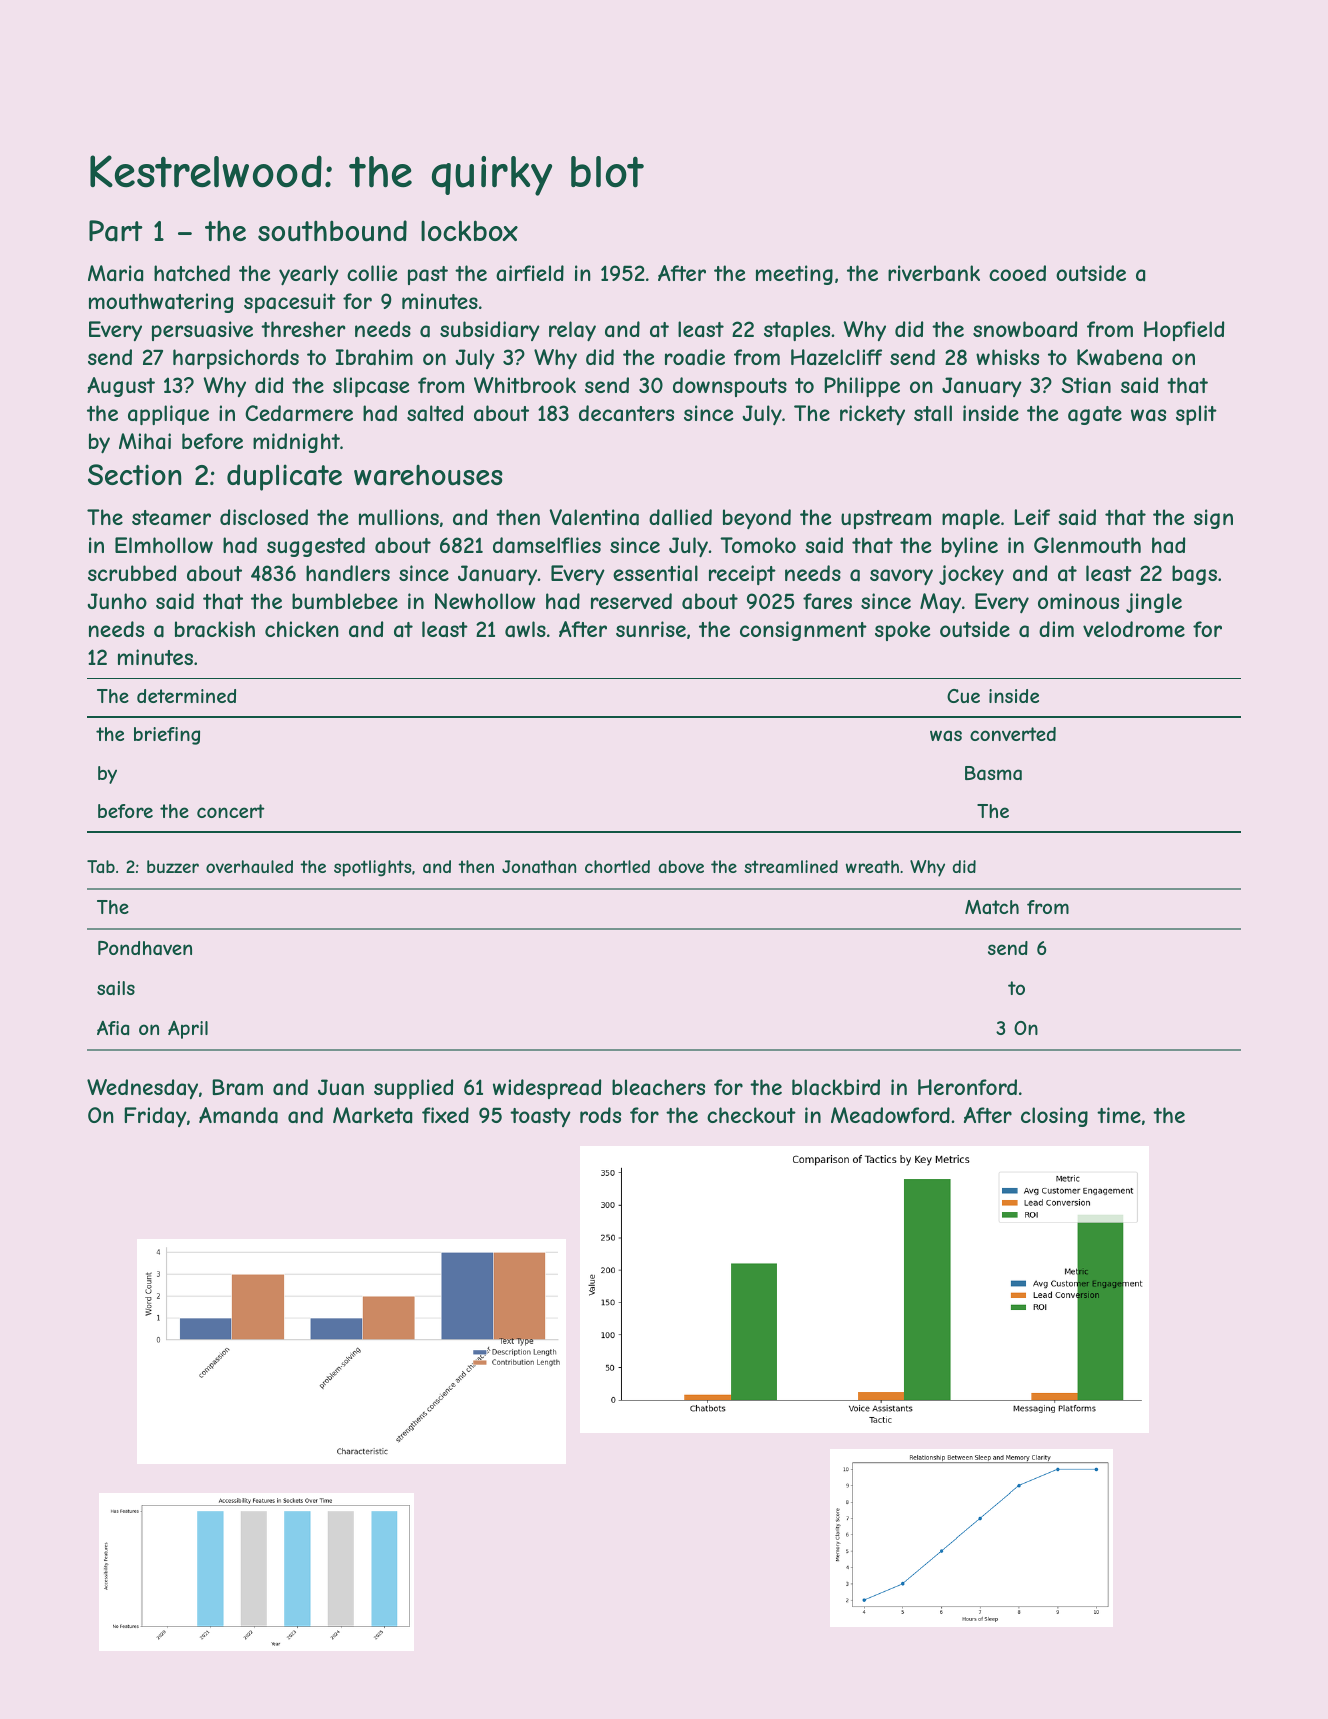  Describe the element at coordinates (238, 1115) in the document. I see `Amanda` at that location.
